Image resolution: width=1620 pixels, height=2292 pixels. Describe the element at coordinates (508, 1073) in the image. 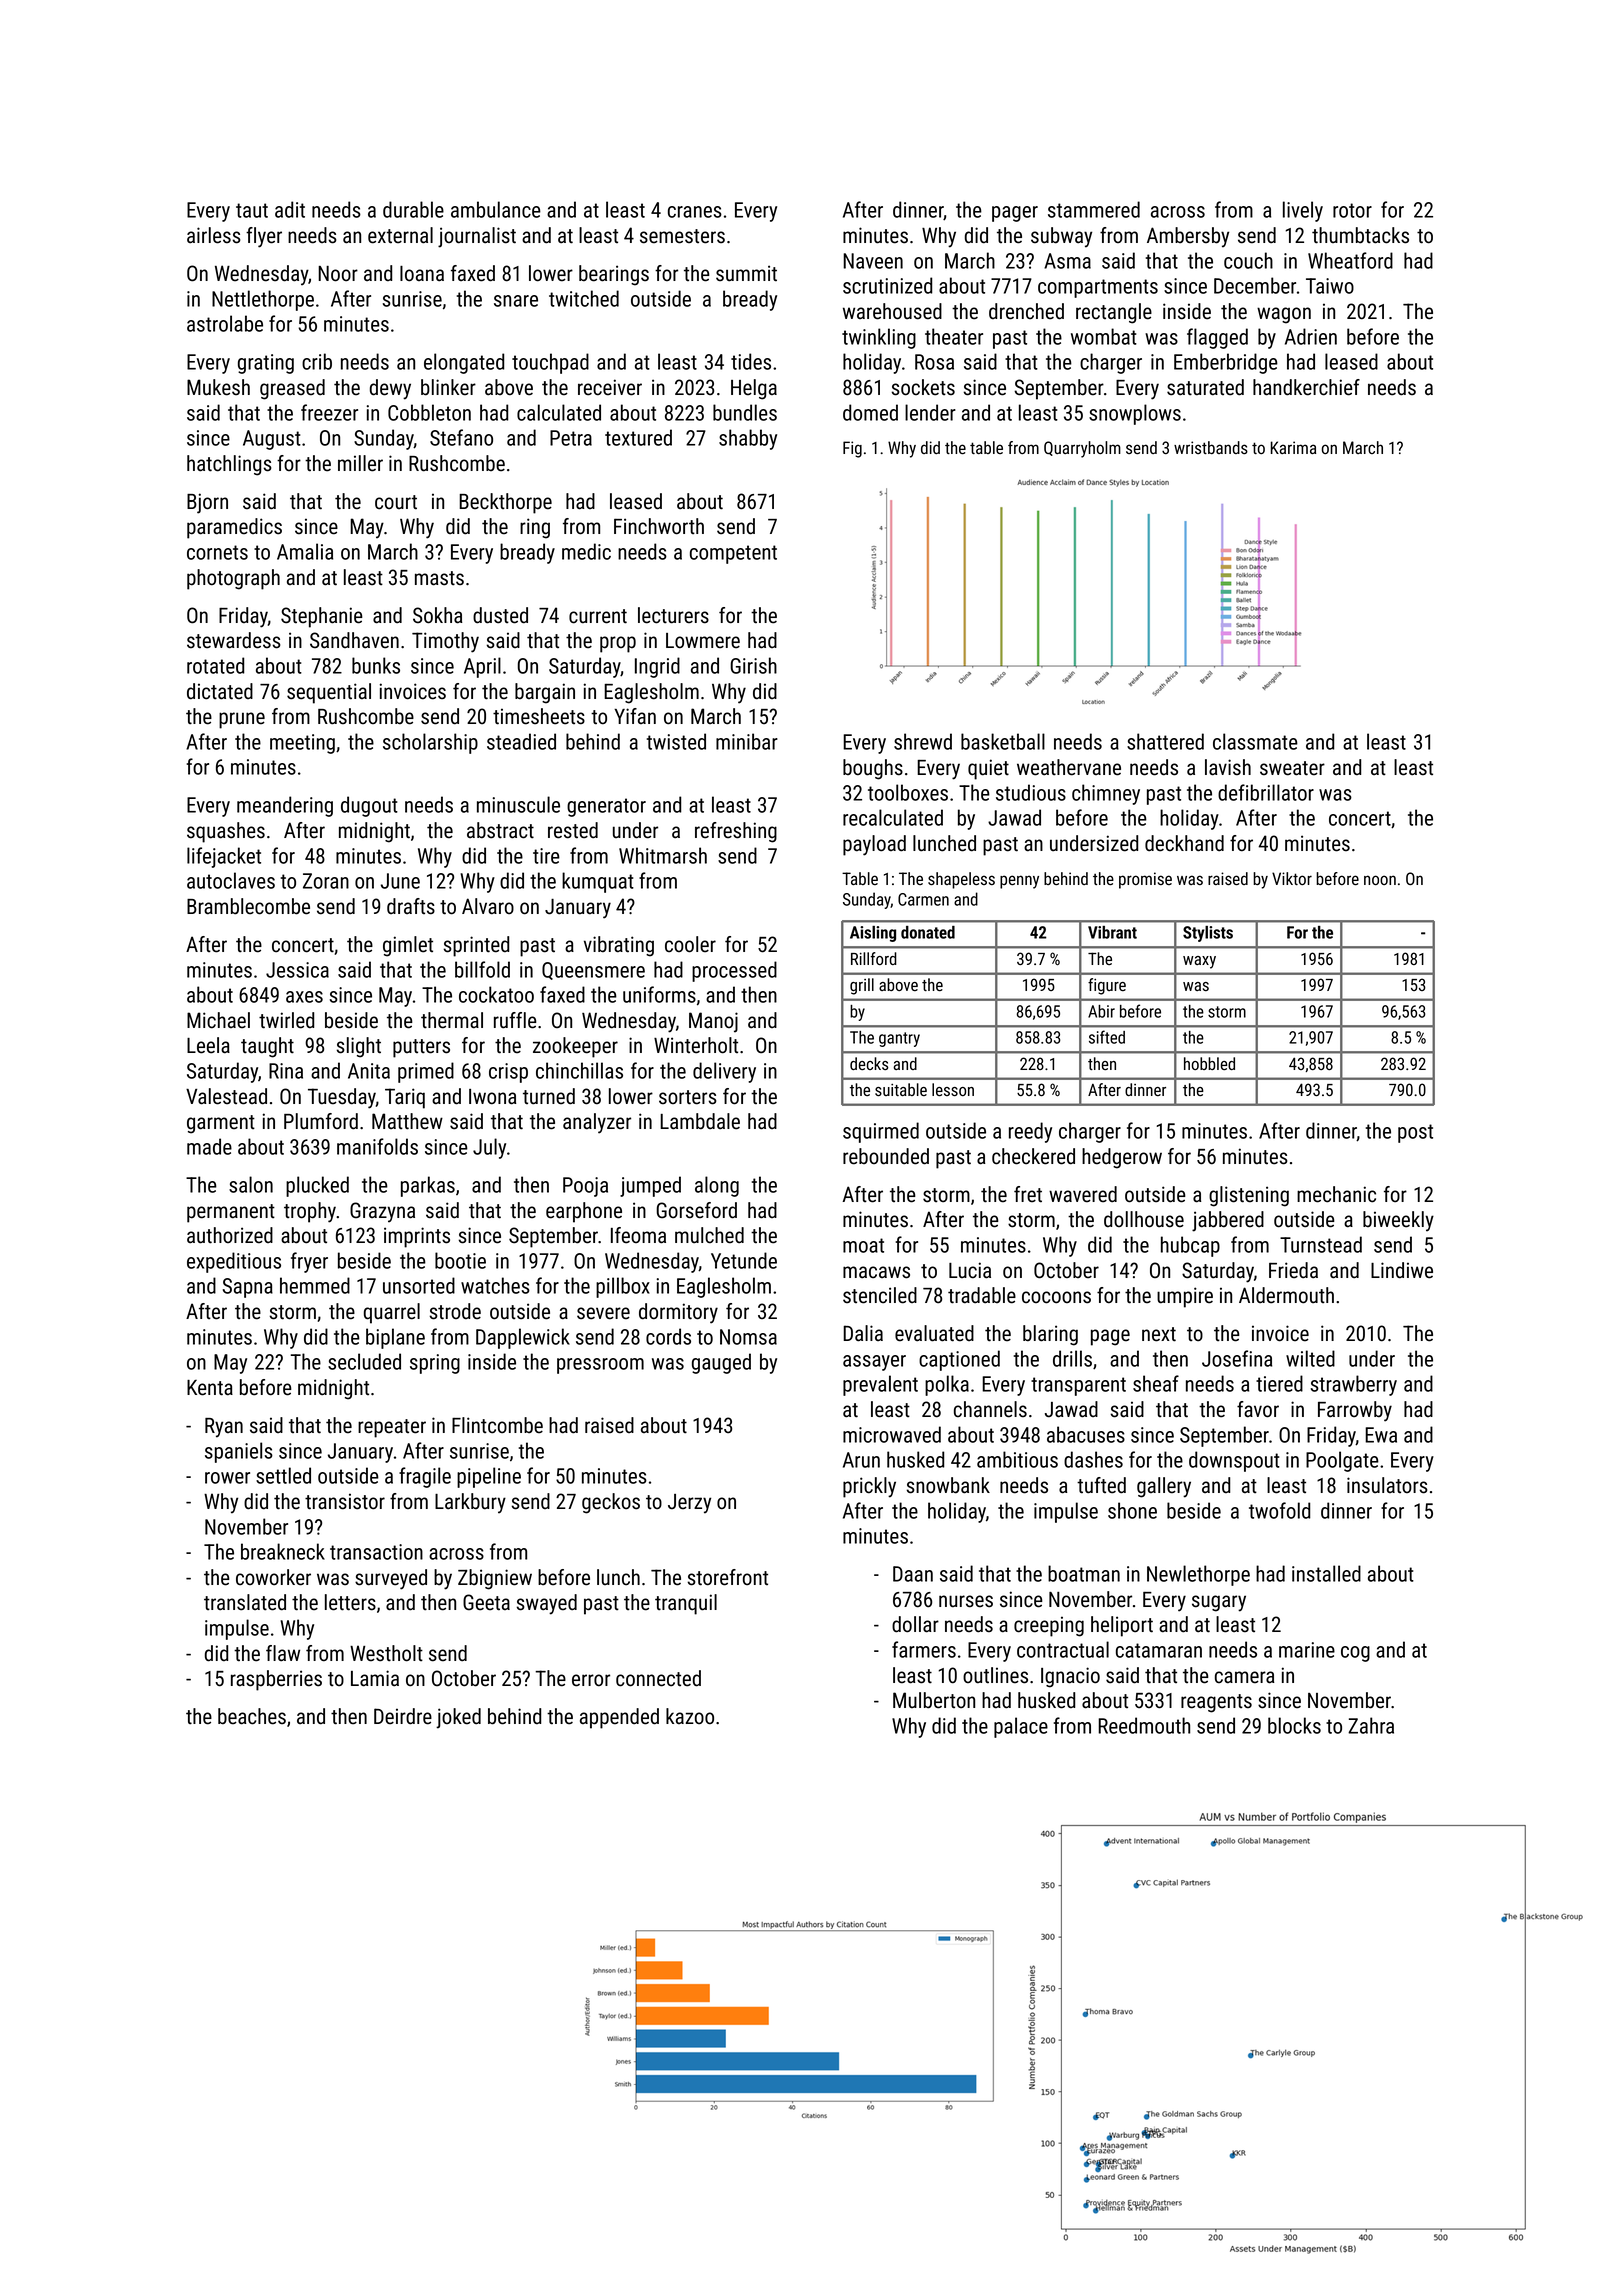

I see `crisp` at that location.
